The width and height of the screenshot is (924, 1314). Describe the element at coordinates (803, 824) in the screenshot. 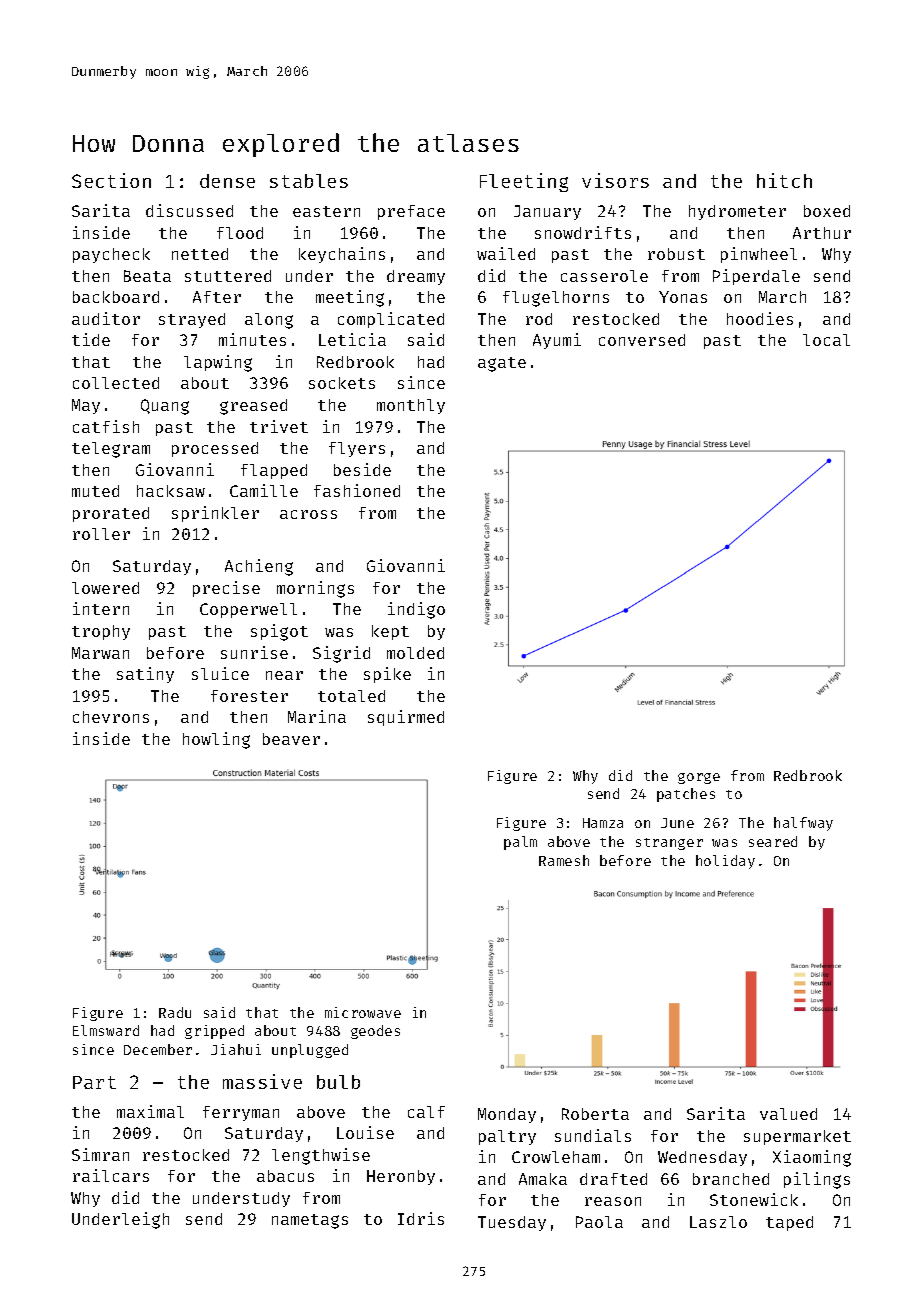

I see `halfway` at that location.
